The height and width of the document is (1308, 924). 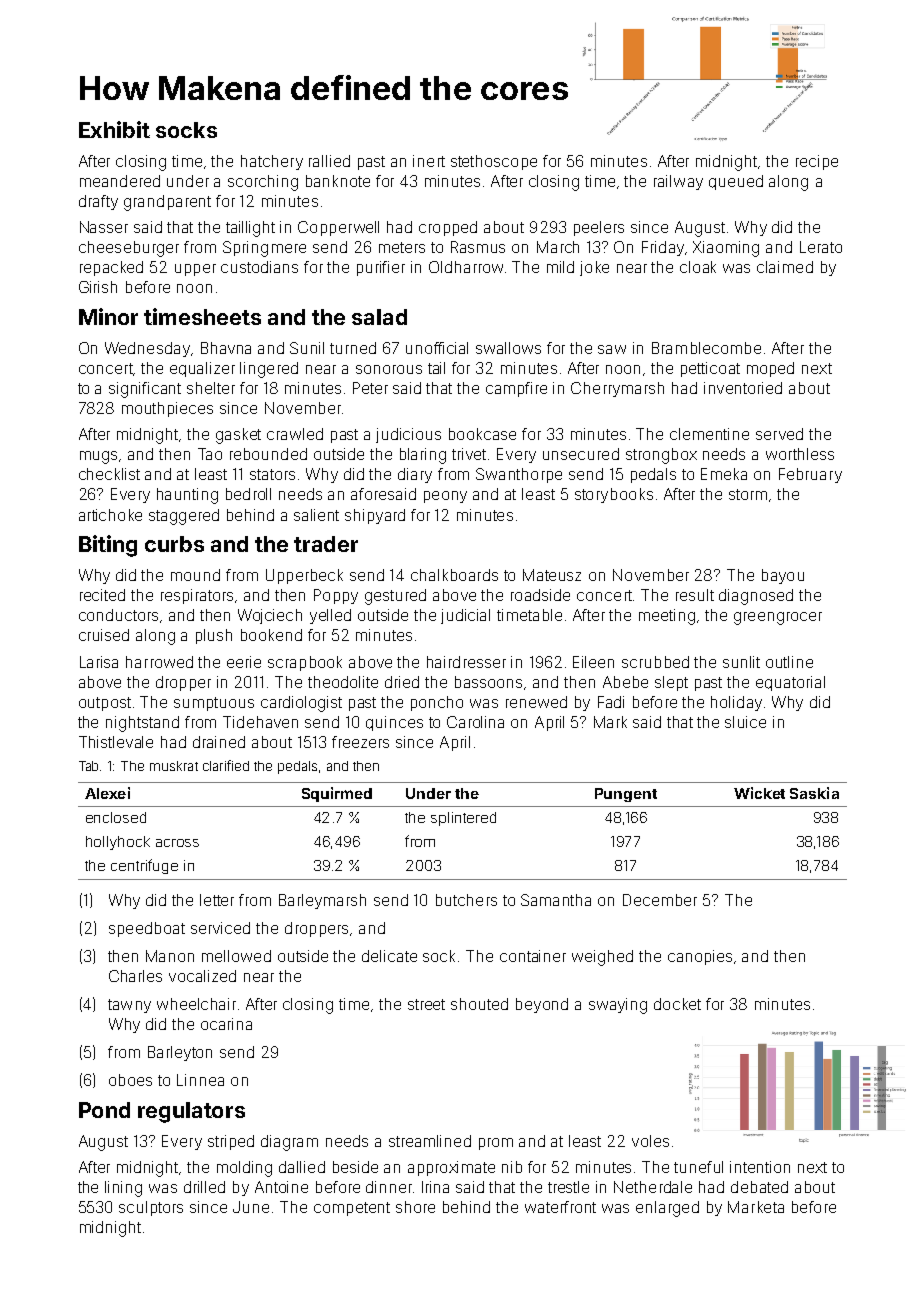 What do you see at coordinates (437, 348) in the document?
I see `unofficial` at bounding box center [437, 348].
